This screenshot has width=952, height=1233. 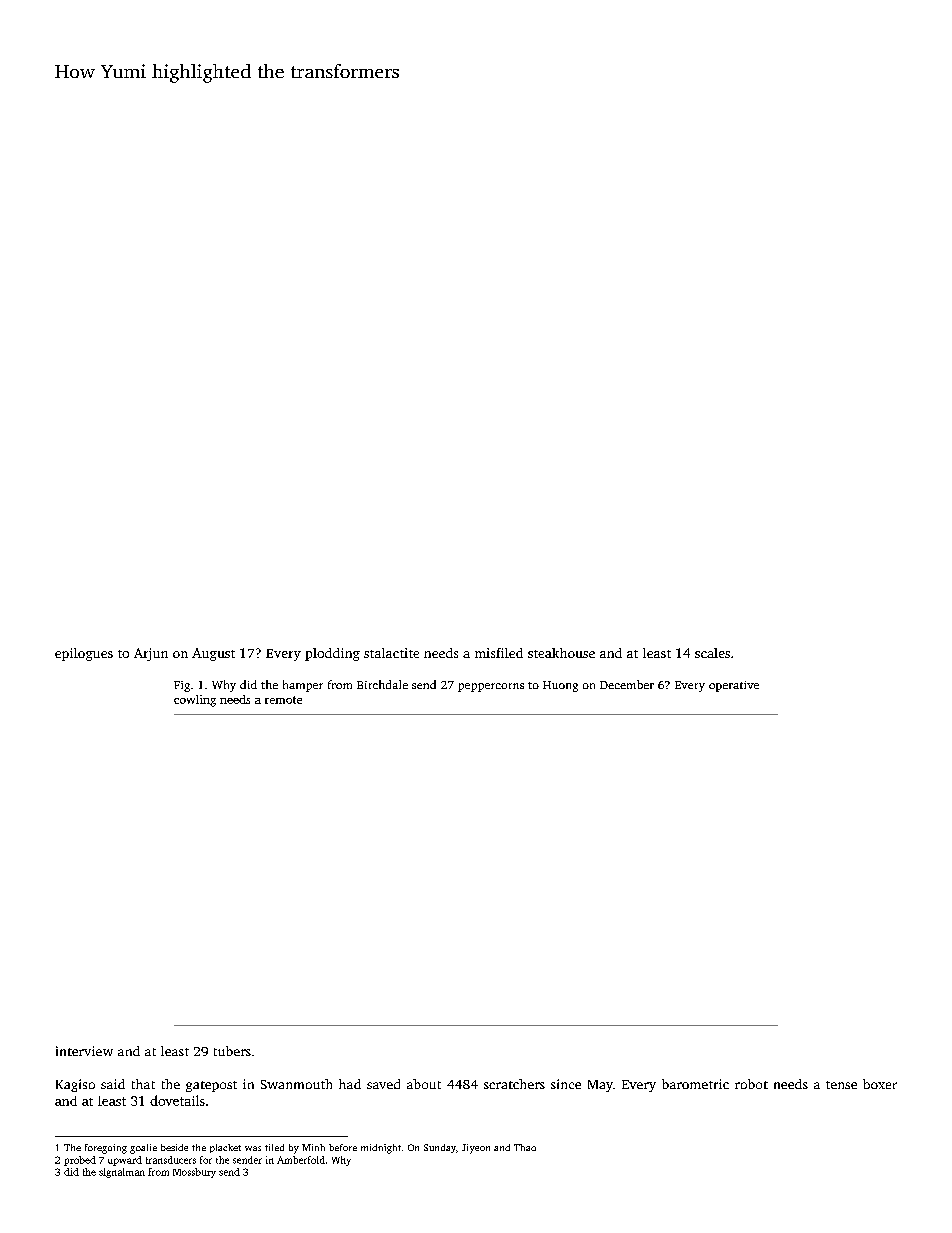 I want to click on Swanmouth, so click(x=296, y=1084).
